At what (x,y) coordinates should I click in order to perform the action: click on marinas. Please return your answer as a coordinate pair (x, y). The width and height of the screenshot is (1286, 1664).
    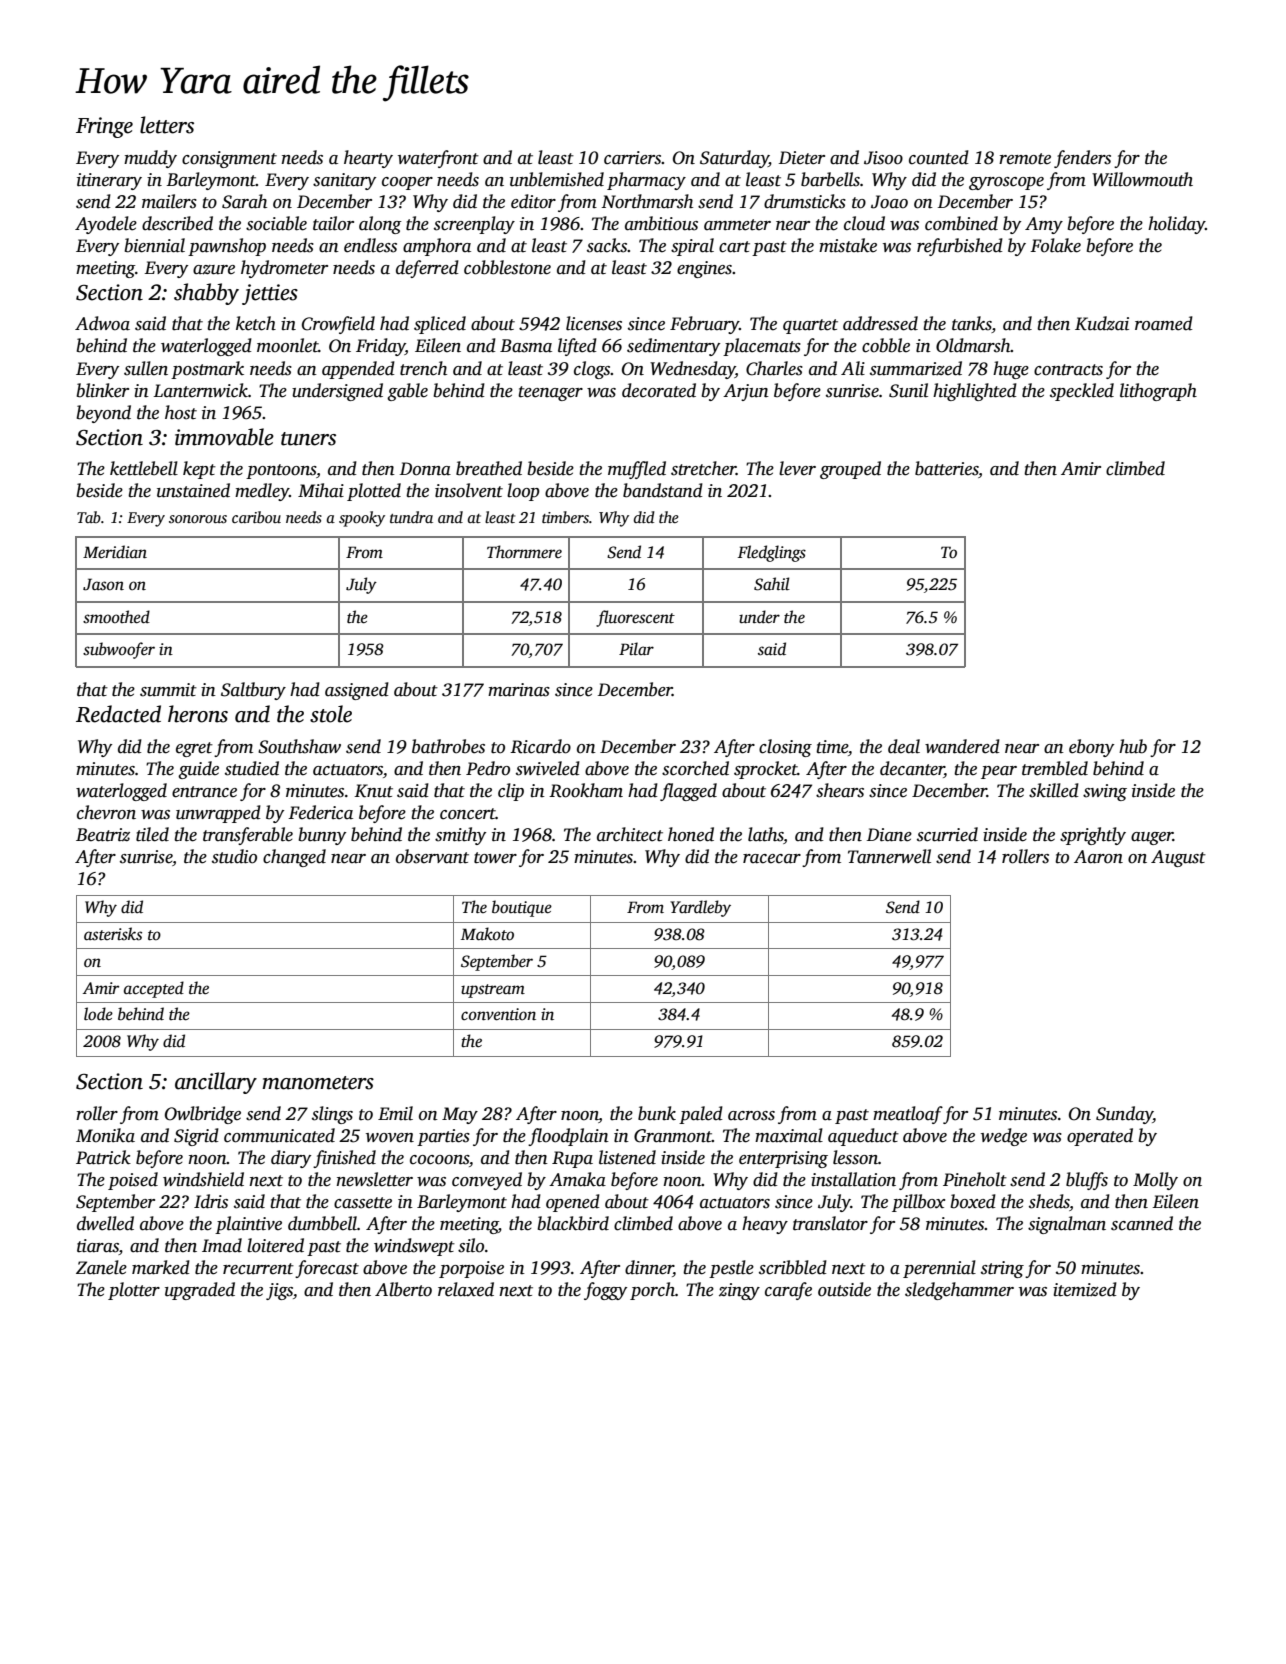
    Looking at the image, I should click on (519, 690).
